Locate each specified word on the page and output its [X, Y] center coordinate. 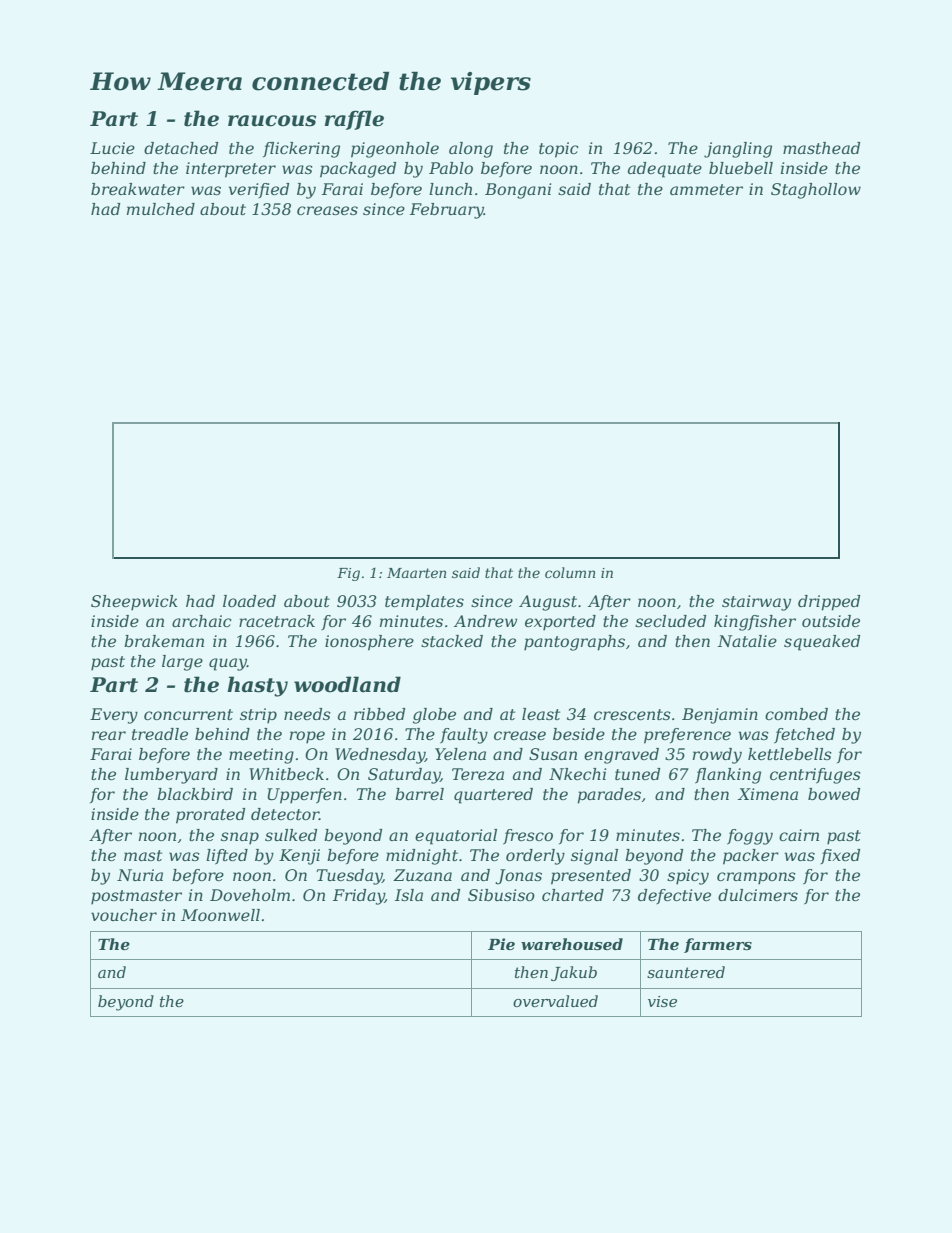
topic [559, 150]
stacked [452, 641]
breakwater [138, 189]
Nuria [140, 875]
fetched [804, 736]
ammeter [706, 189]
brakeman [164, 641]
